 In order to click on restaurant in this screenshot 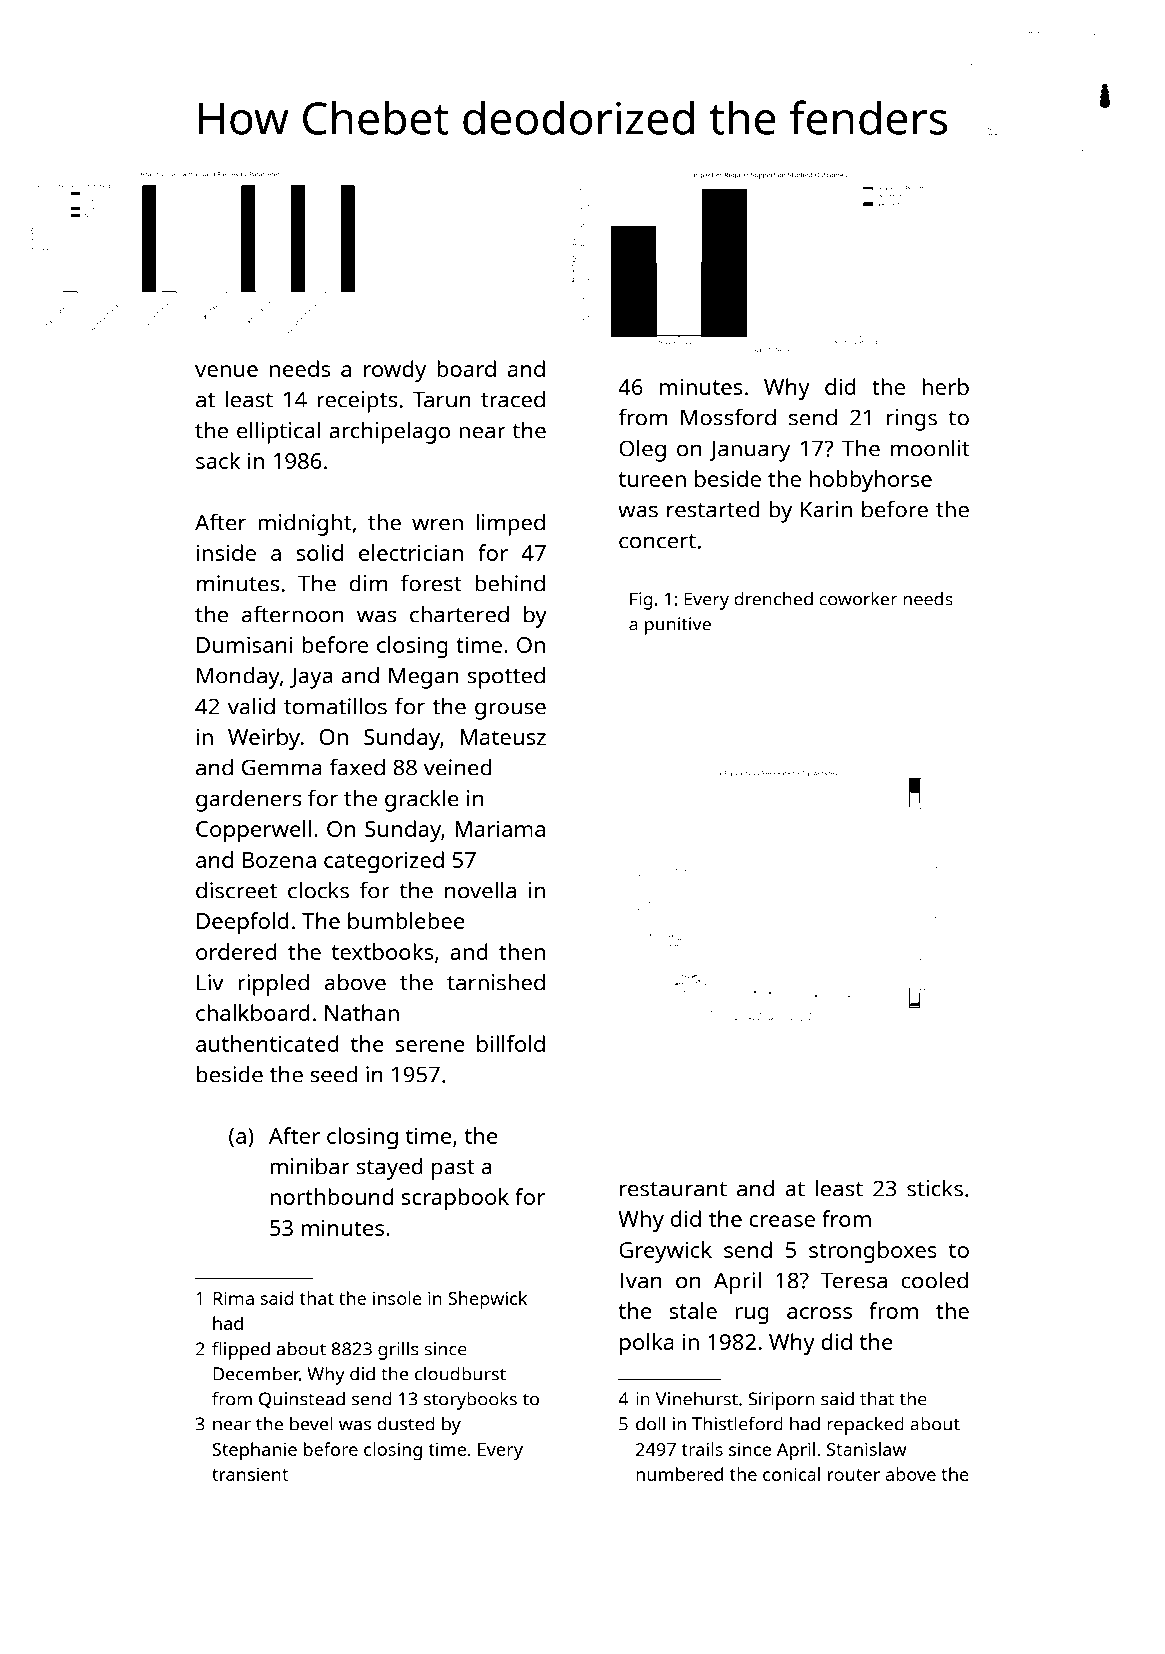, I will do `click(673, 1189)`.
